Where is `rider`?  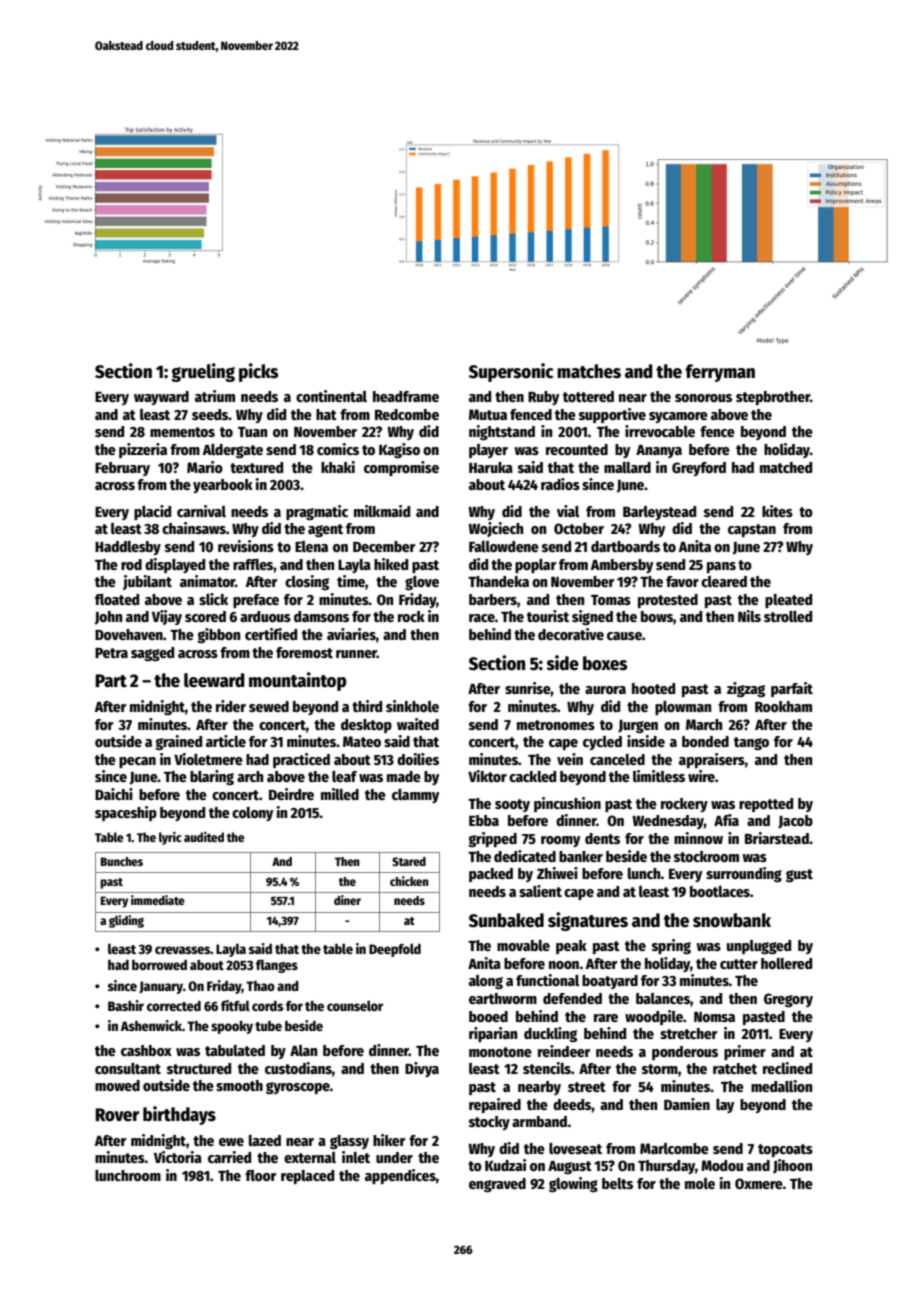 rider is located at coordinates (231, 706).
